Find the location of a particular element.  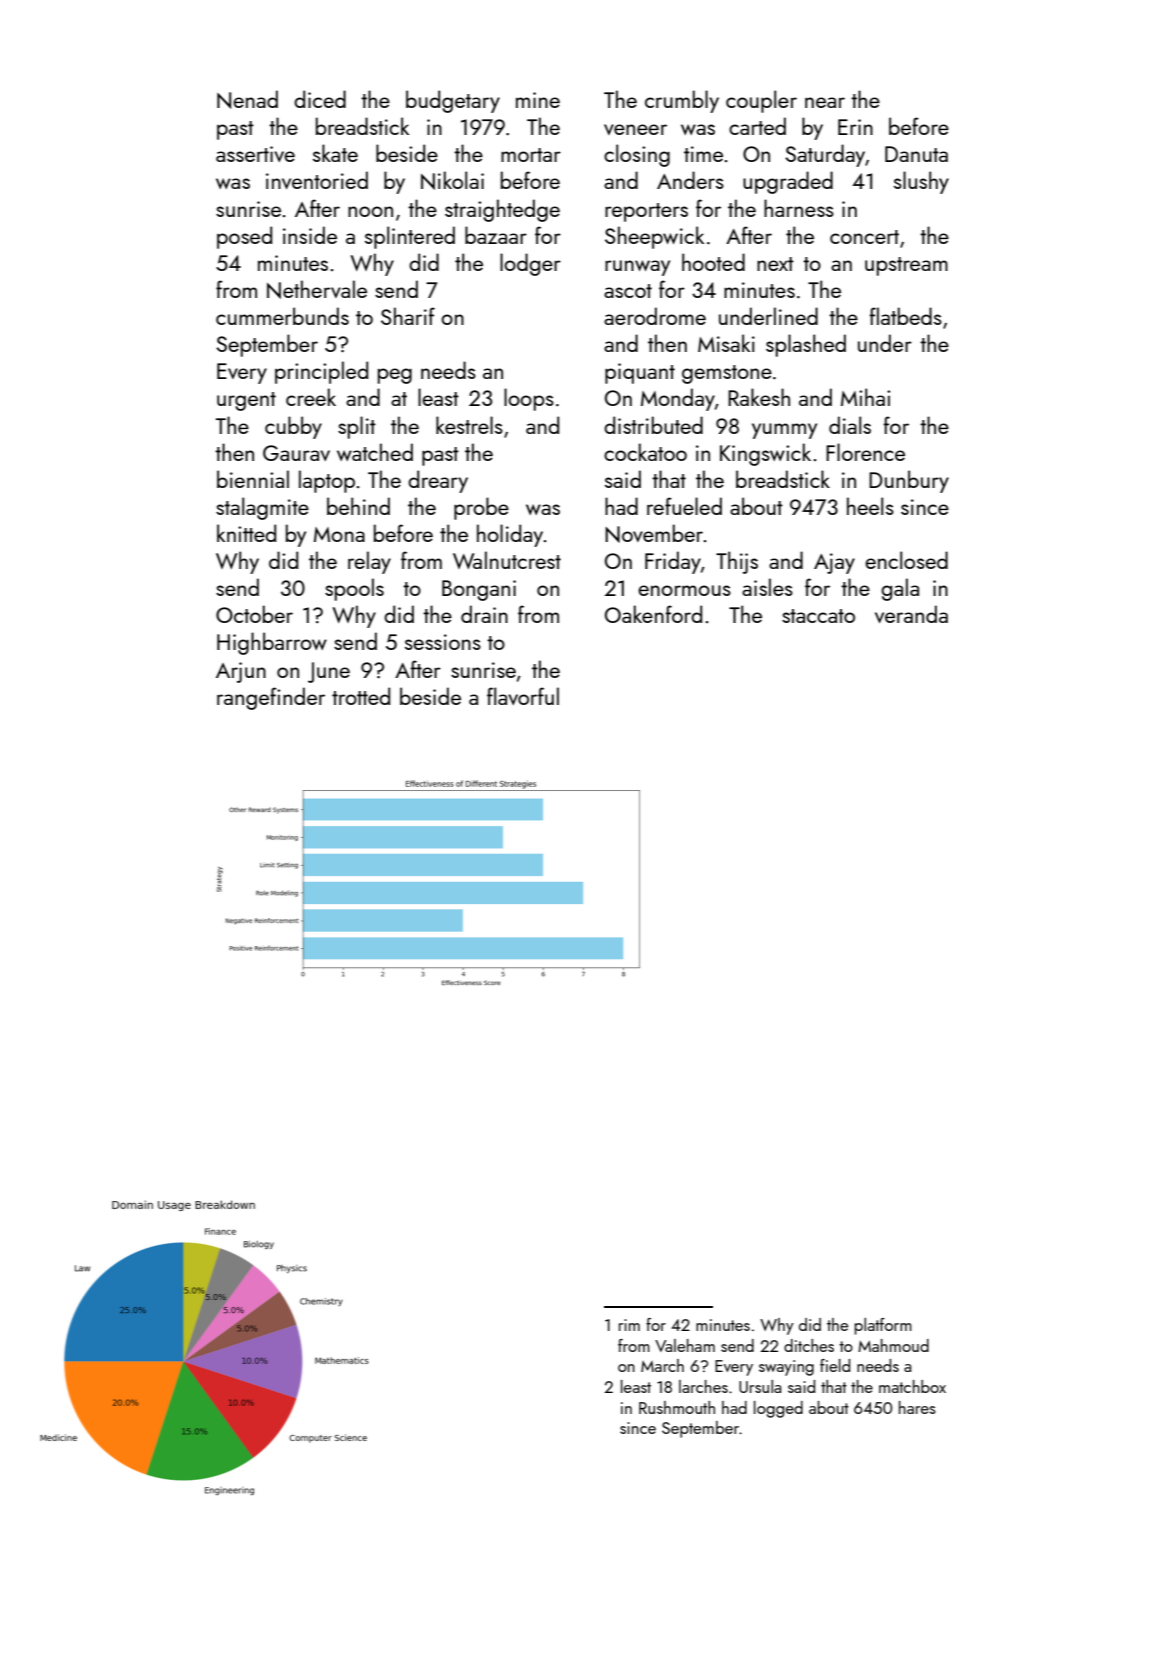

diced is located at coordinates (320, 99).
